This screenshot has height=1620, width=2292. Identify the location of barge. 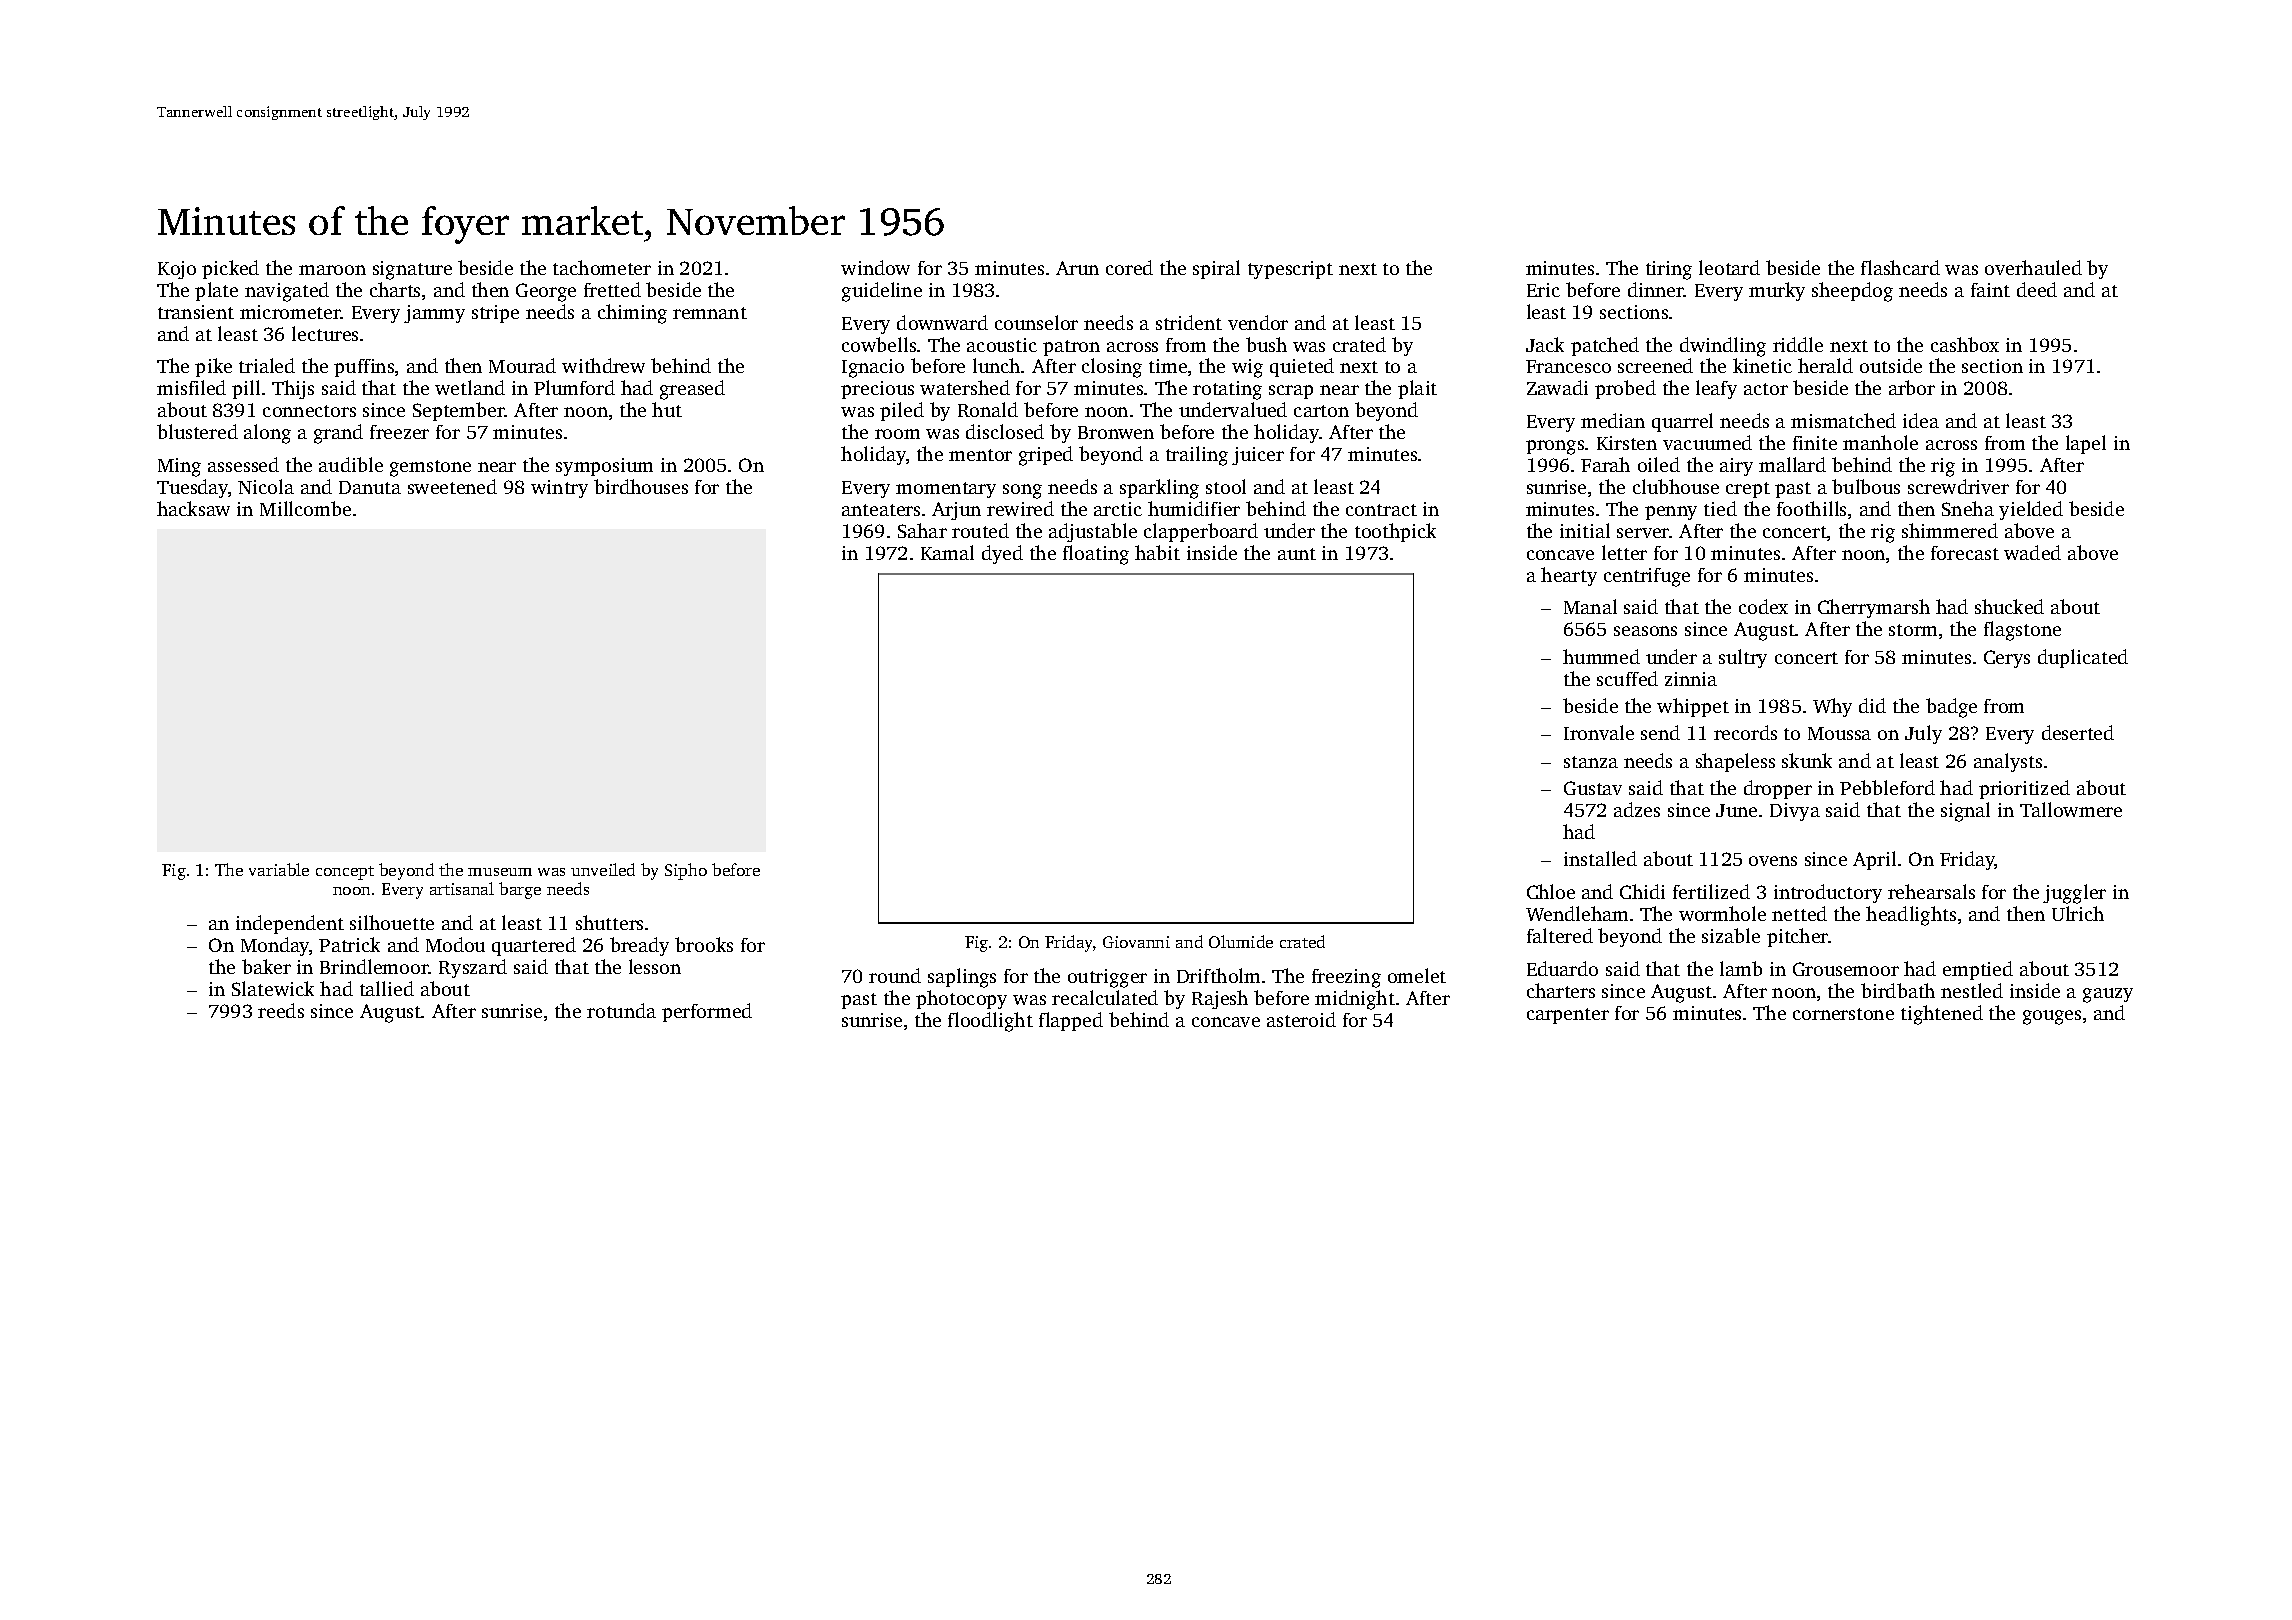
(520, 890).
